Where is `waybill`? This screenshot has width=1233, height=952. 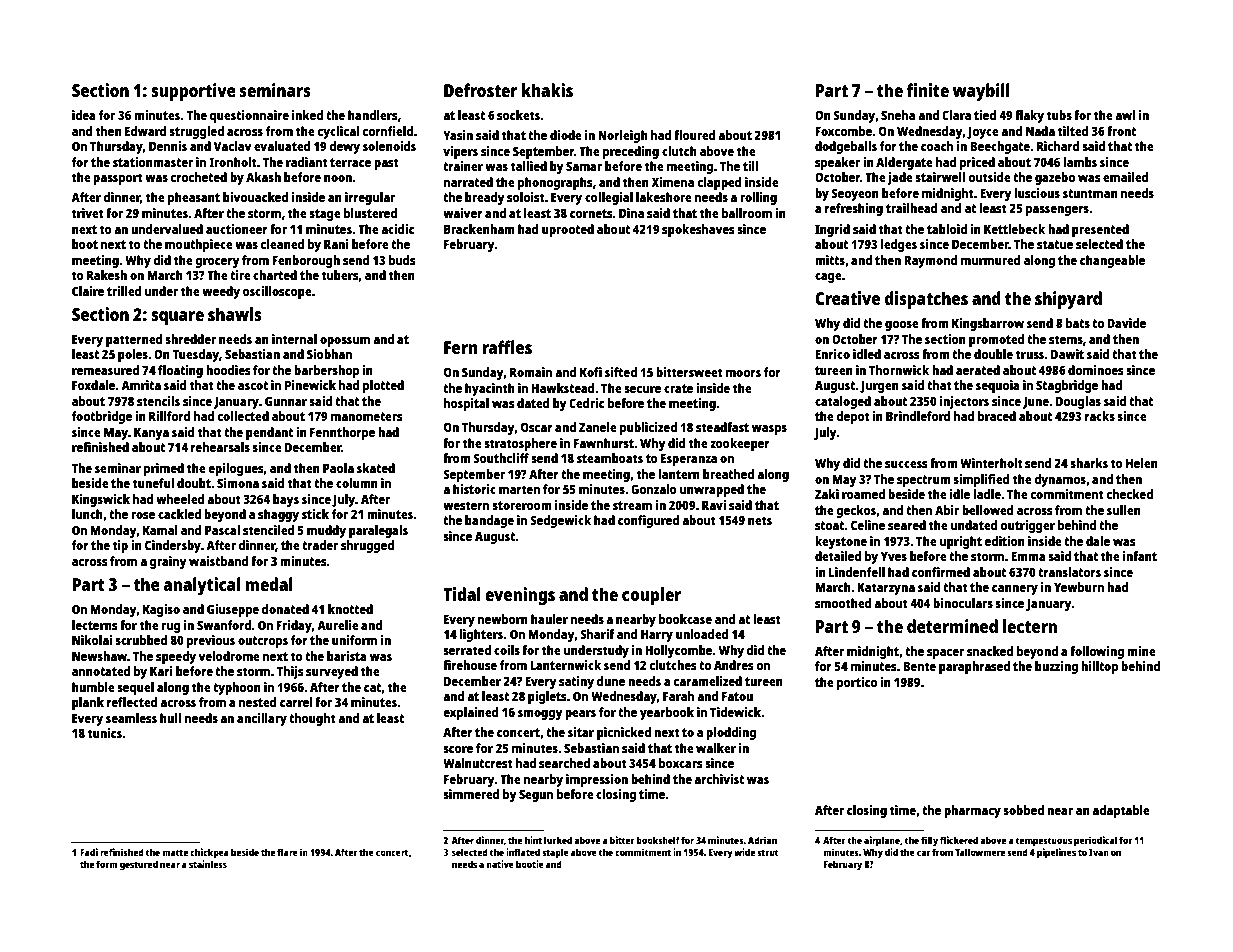
waybill is located at coordinates (981, 92).
